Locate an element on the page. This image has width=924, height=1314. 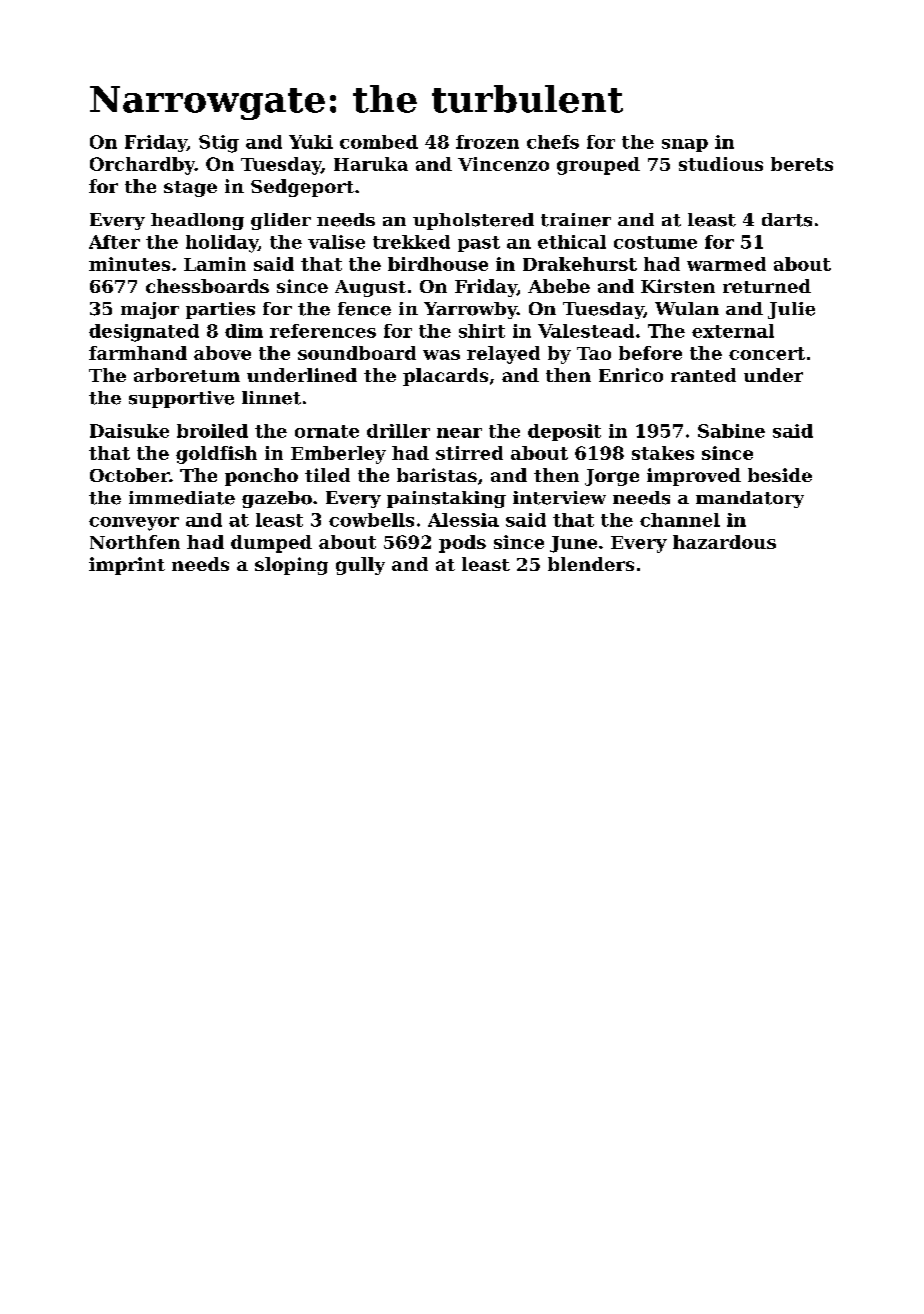
Stig is located at coordinates (219, 144).
